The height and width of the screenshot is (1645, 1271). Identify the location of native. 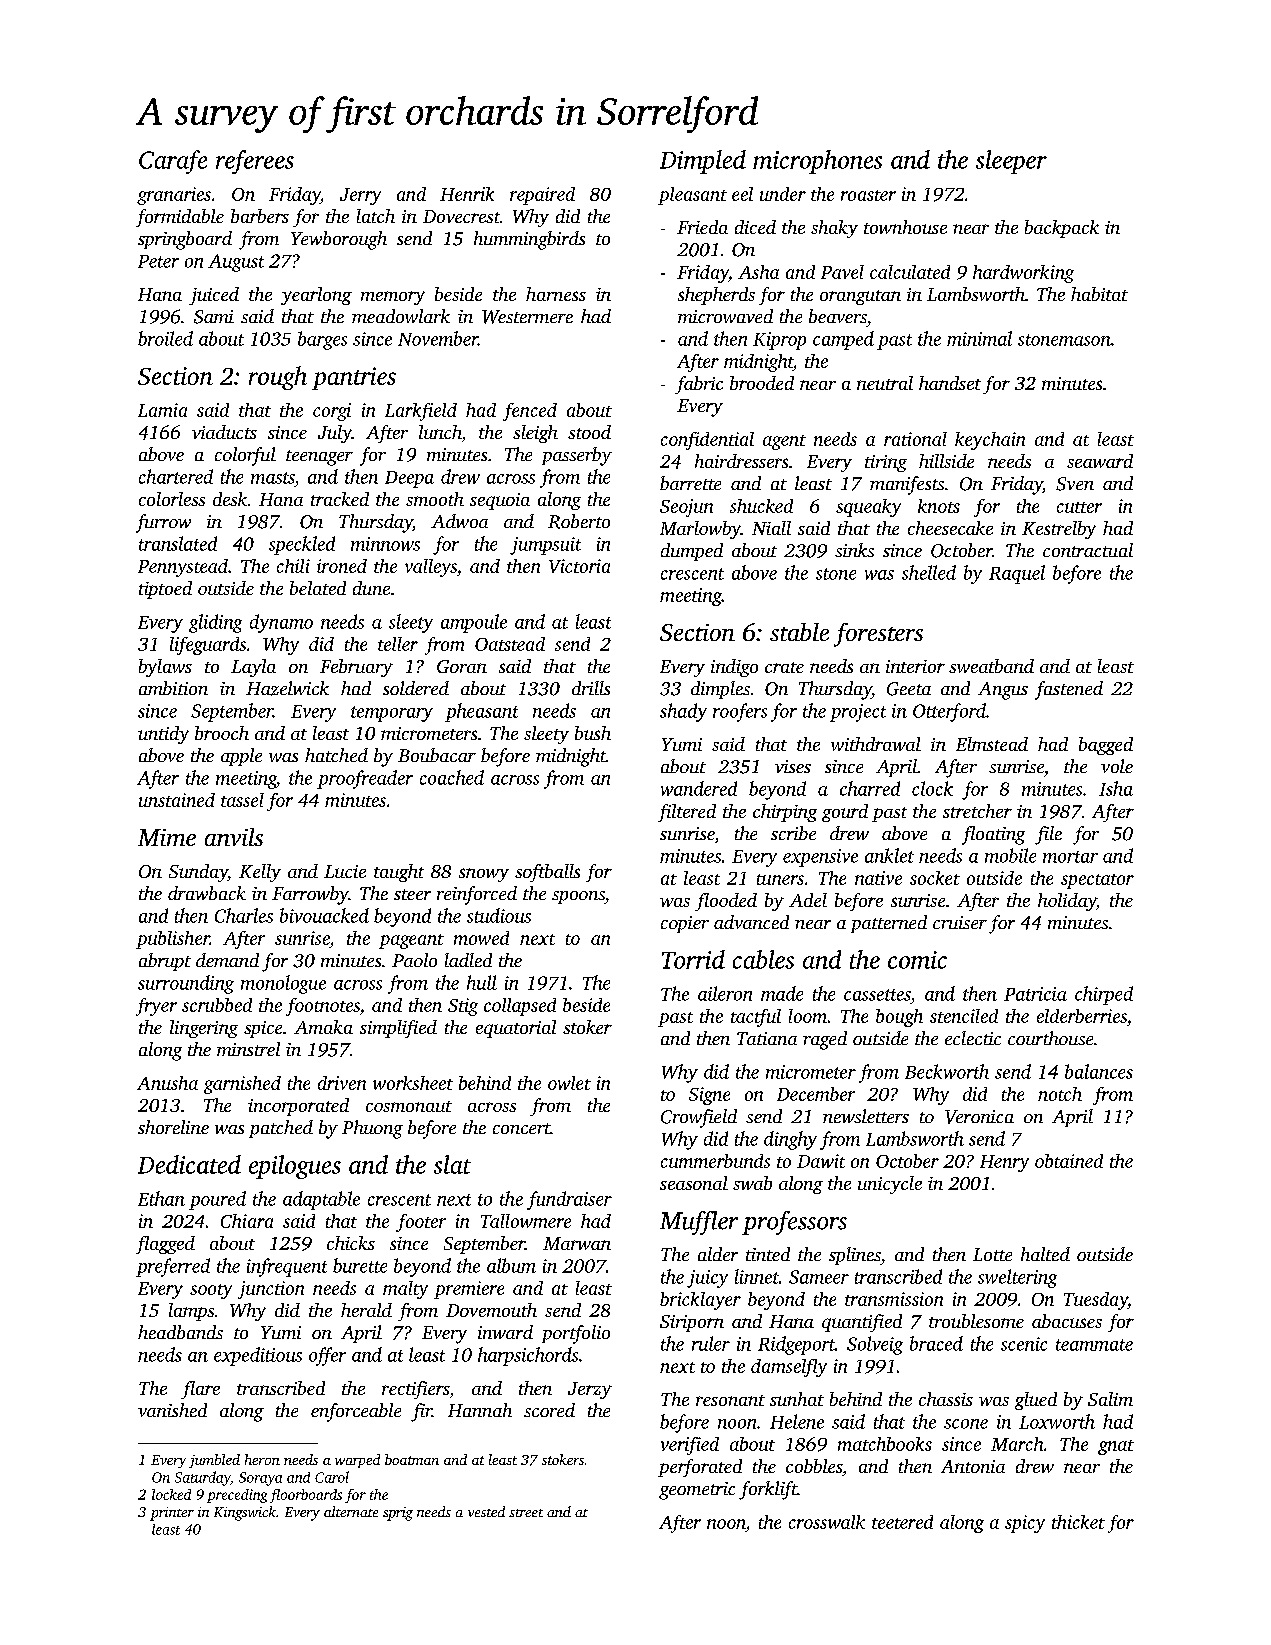
(878, 878).
